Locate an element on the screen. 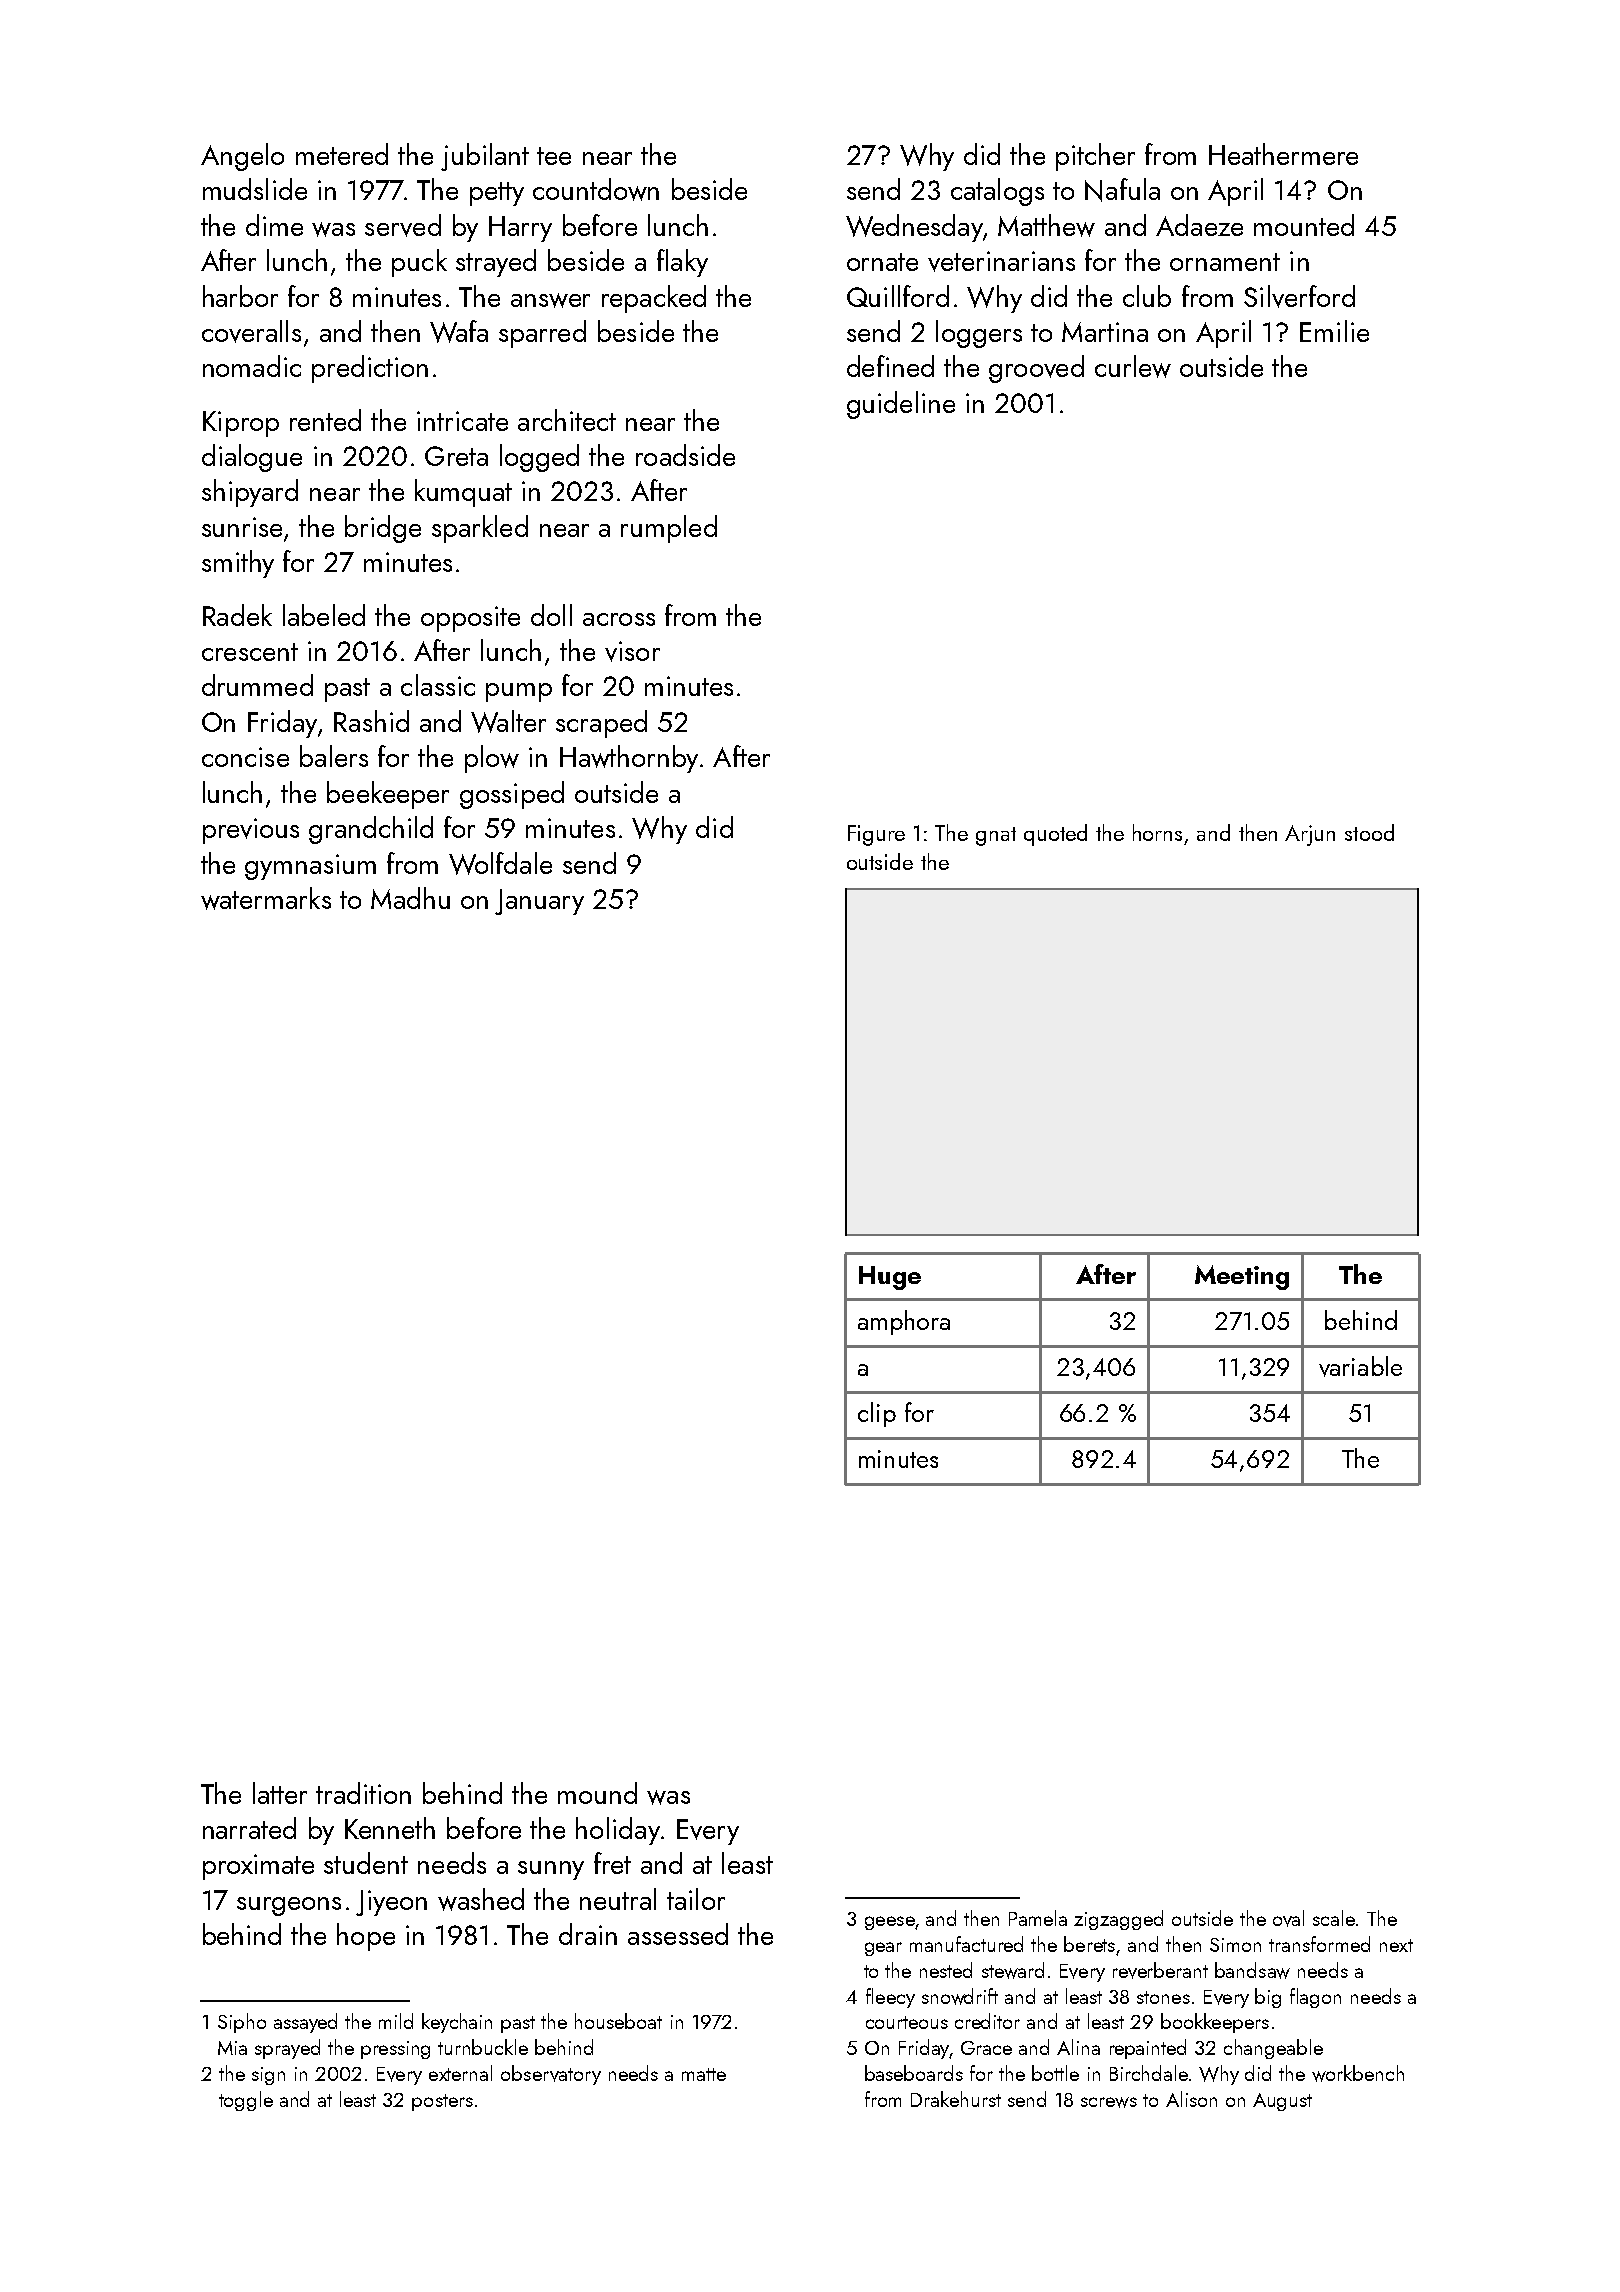 The height and width of the screenshot is (2292, 1620). roadside is located at coordinates (685, 455).
